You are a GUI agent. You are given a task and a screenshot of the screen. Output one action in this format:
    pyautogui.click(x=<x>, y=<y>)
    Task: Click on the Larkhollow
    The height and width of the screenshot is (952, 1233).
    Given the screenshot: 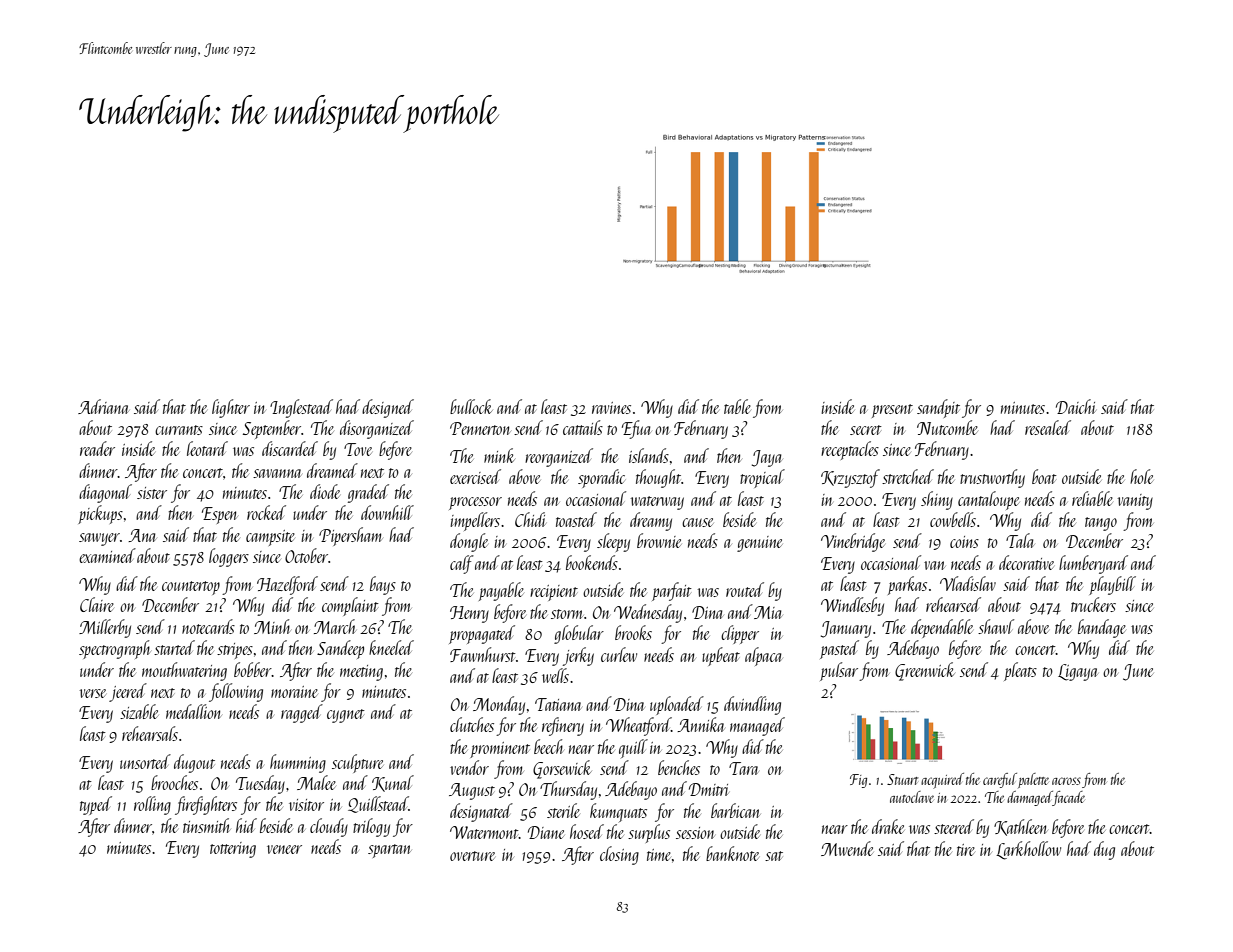 What is the action you would take?
    pyautogui.click(x=1028, y=850)
